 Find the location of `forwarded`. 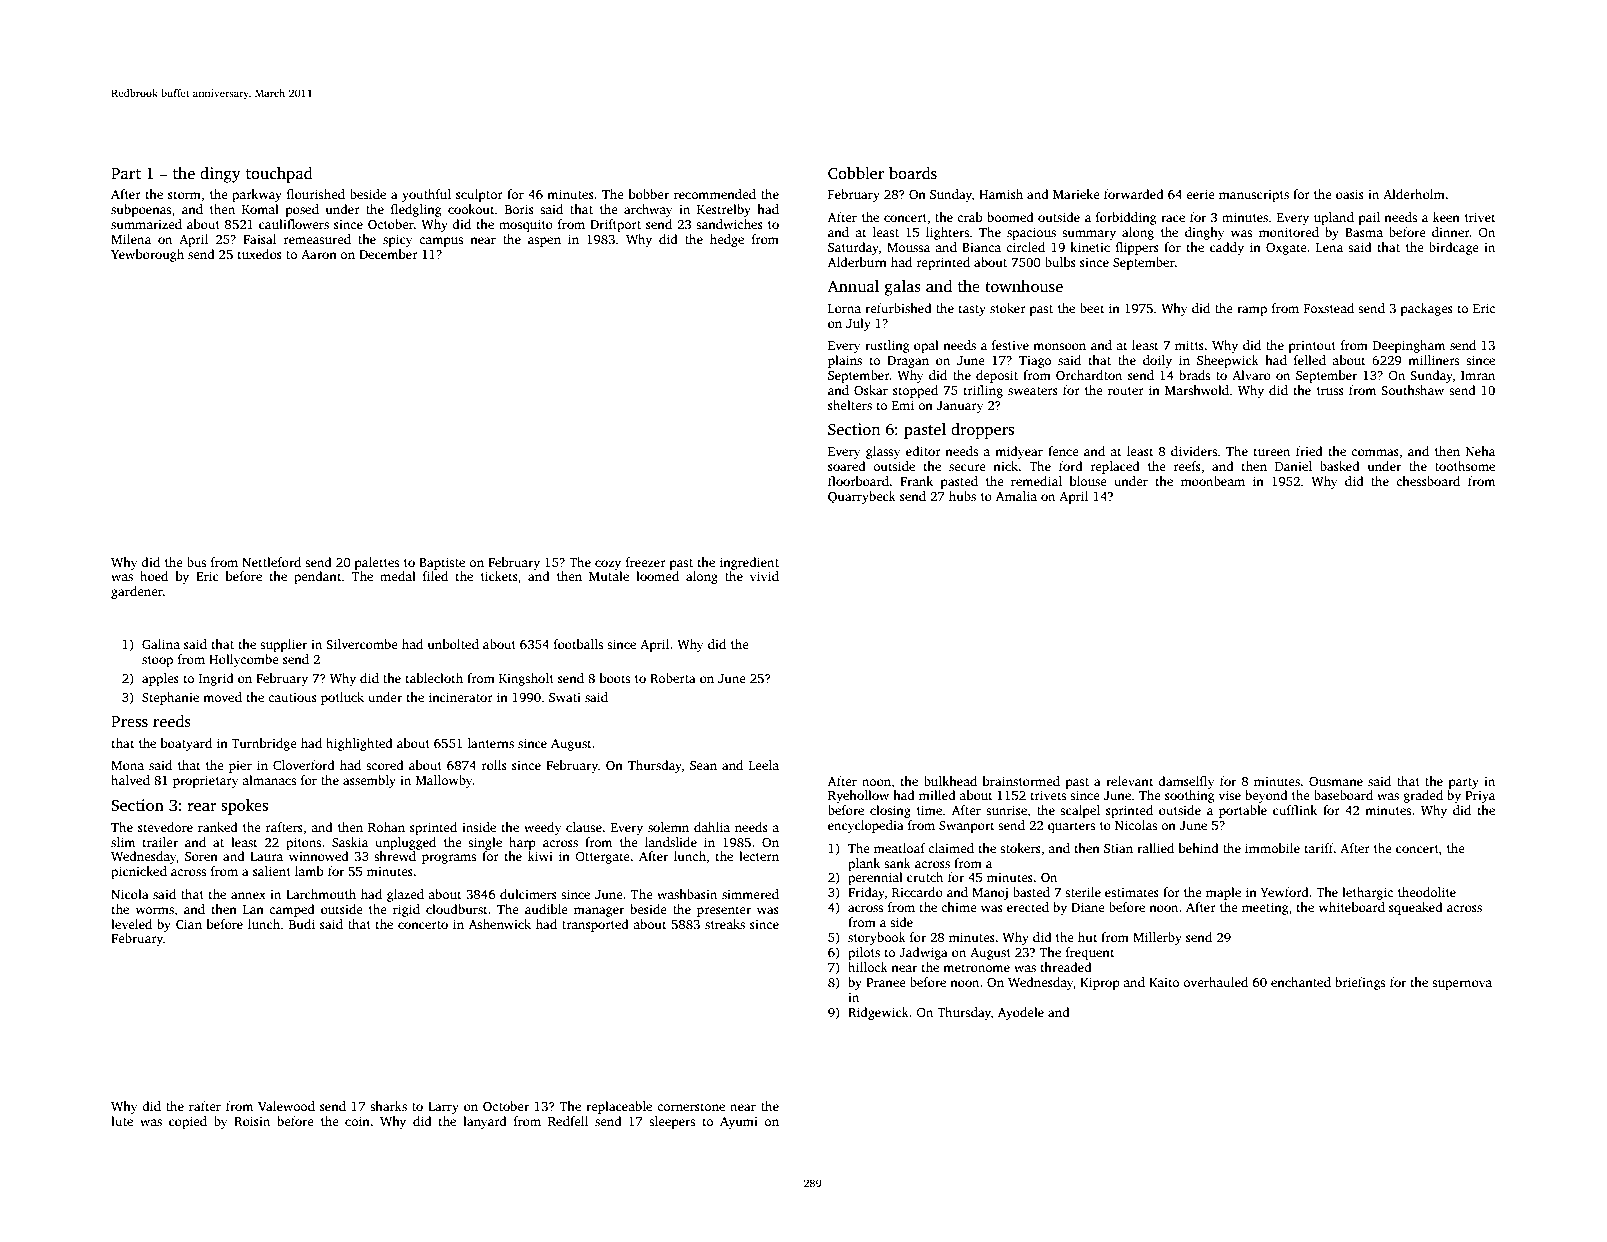

forwarded is located at coordinates (1134, 194).
